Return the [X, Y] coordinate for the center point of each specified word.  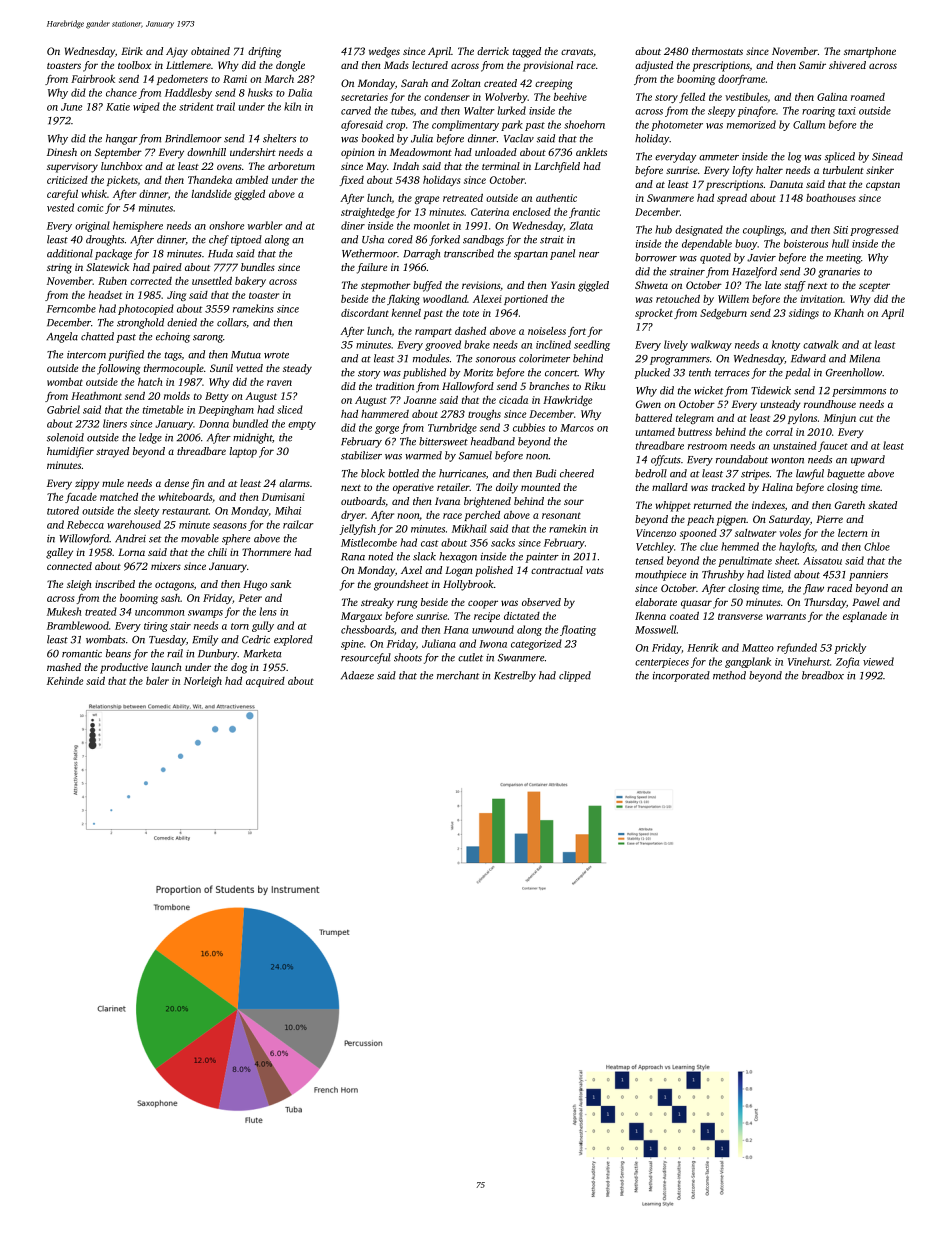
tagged [527, 52]
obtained [210, 51]
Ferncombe [71, 308]
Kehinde [65, 681]
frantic [584, 213]
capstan [883, 186]
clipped [575, 676]
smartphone [870, 52]
